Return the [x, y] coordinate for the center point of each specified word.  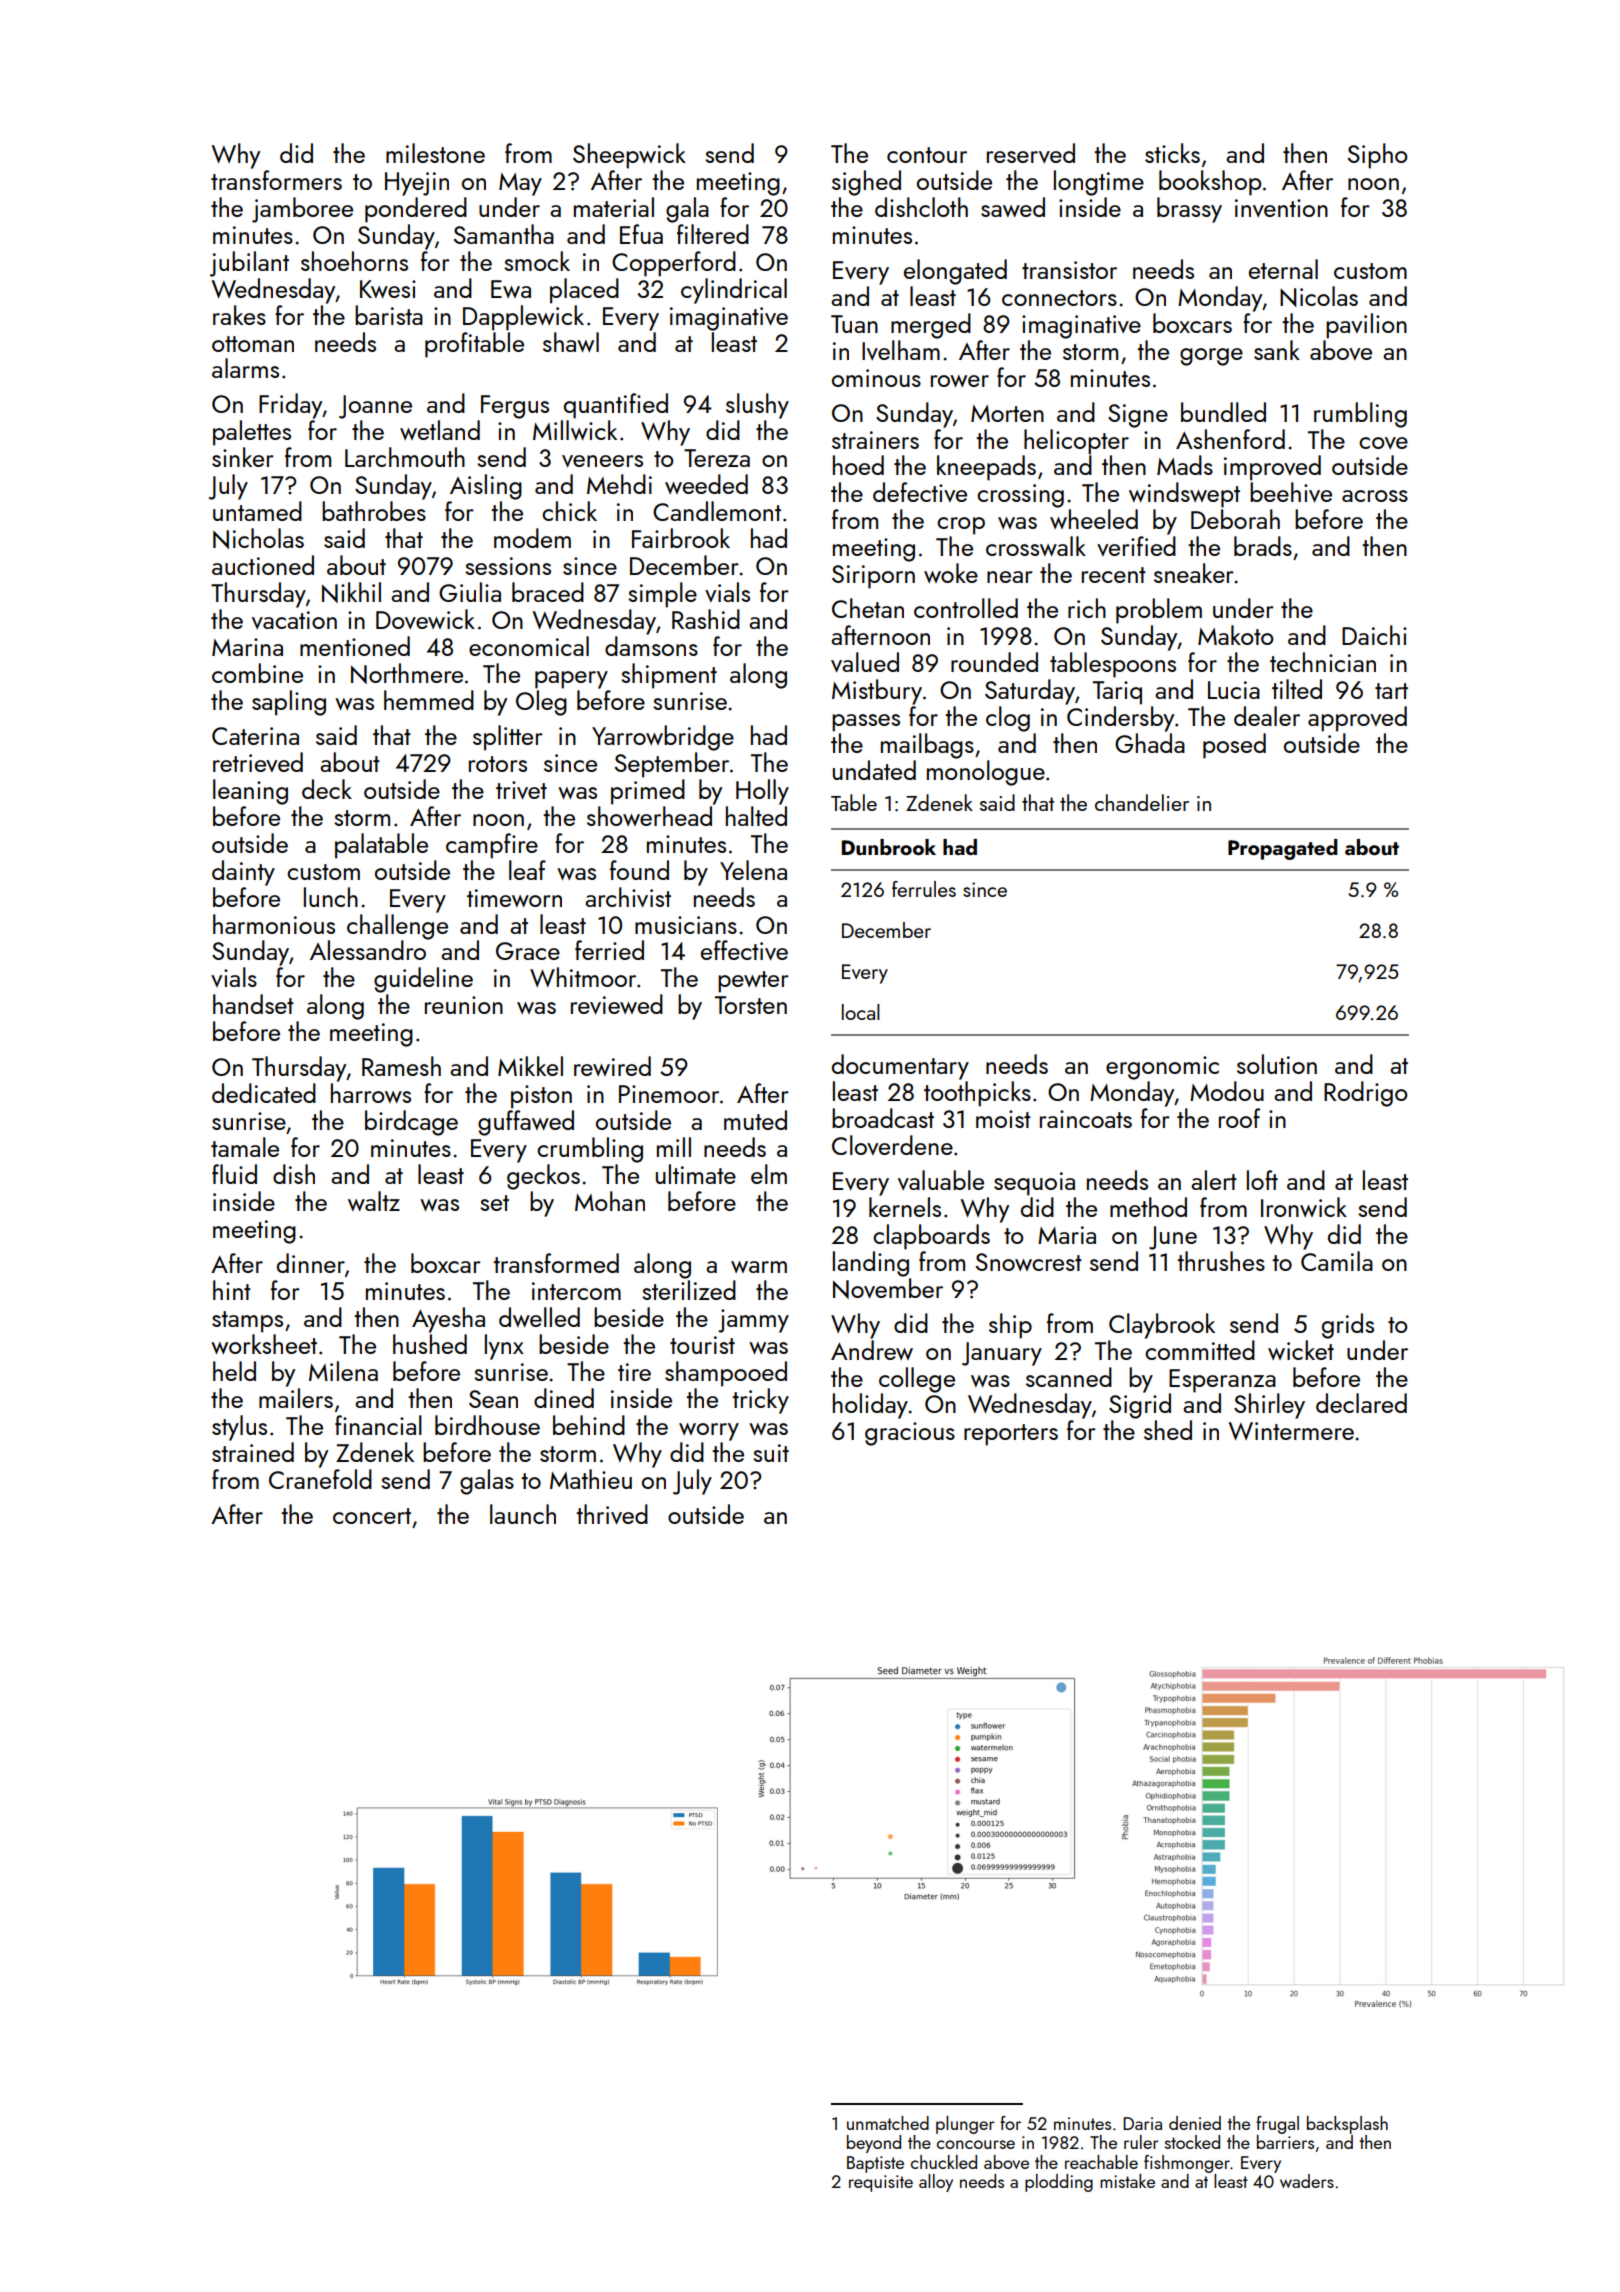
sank [1277, 350]
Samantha [504, 234]
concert [372, 1516]
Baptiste [875, 2164]
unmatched [888, 2123]
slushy [757, 406]
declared [1361, 1403]
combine [257, 673]
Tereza [717, 458]
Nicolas [1319, 296]
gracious [910, 1434]
